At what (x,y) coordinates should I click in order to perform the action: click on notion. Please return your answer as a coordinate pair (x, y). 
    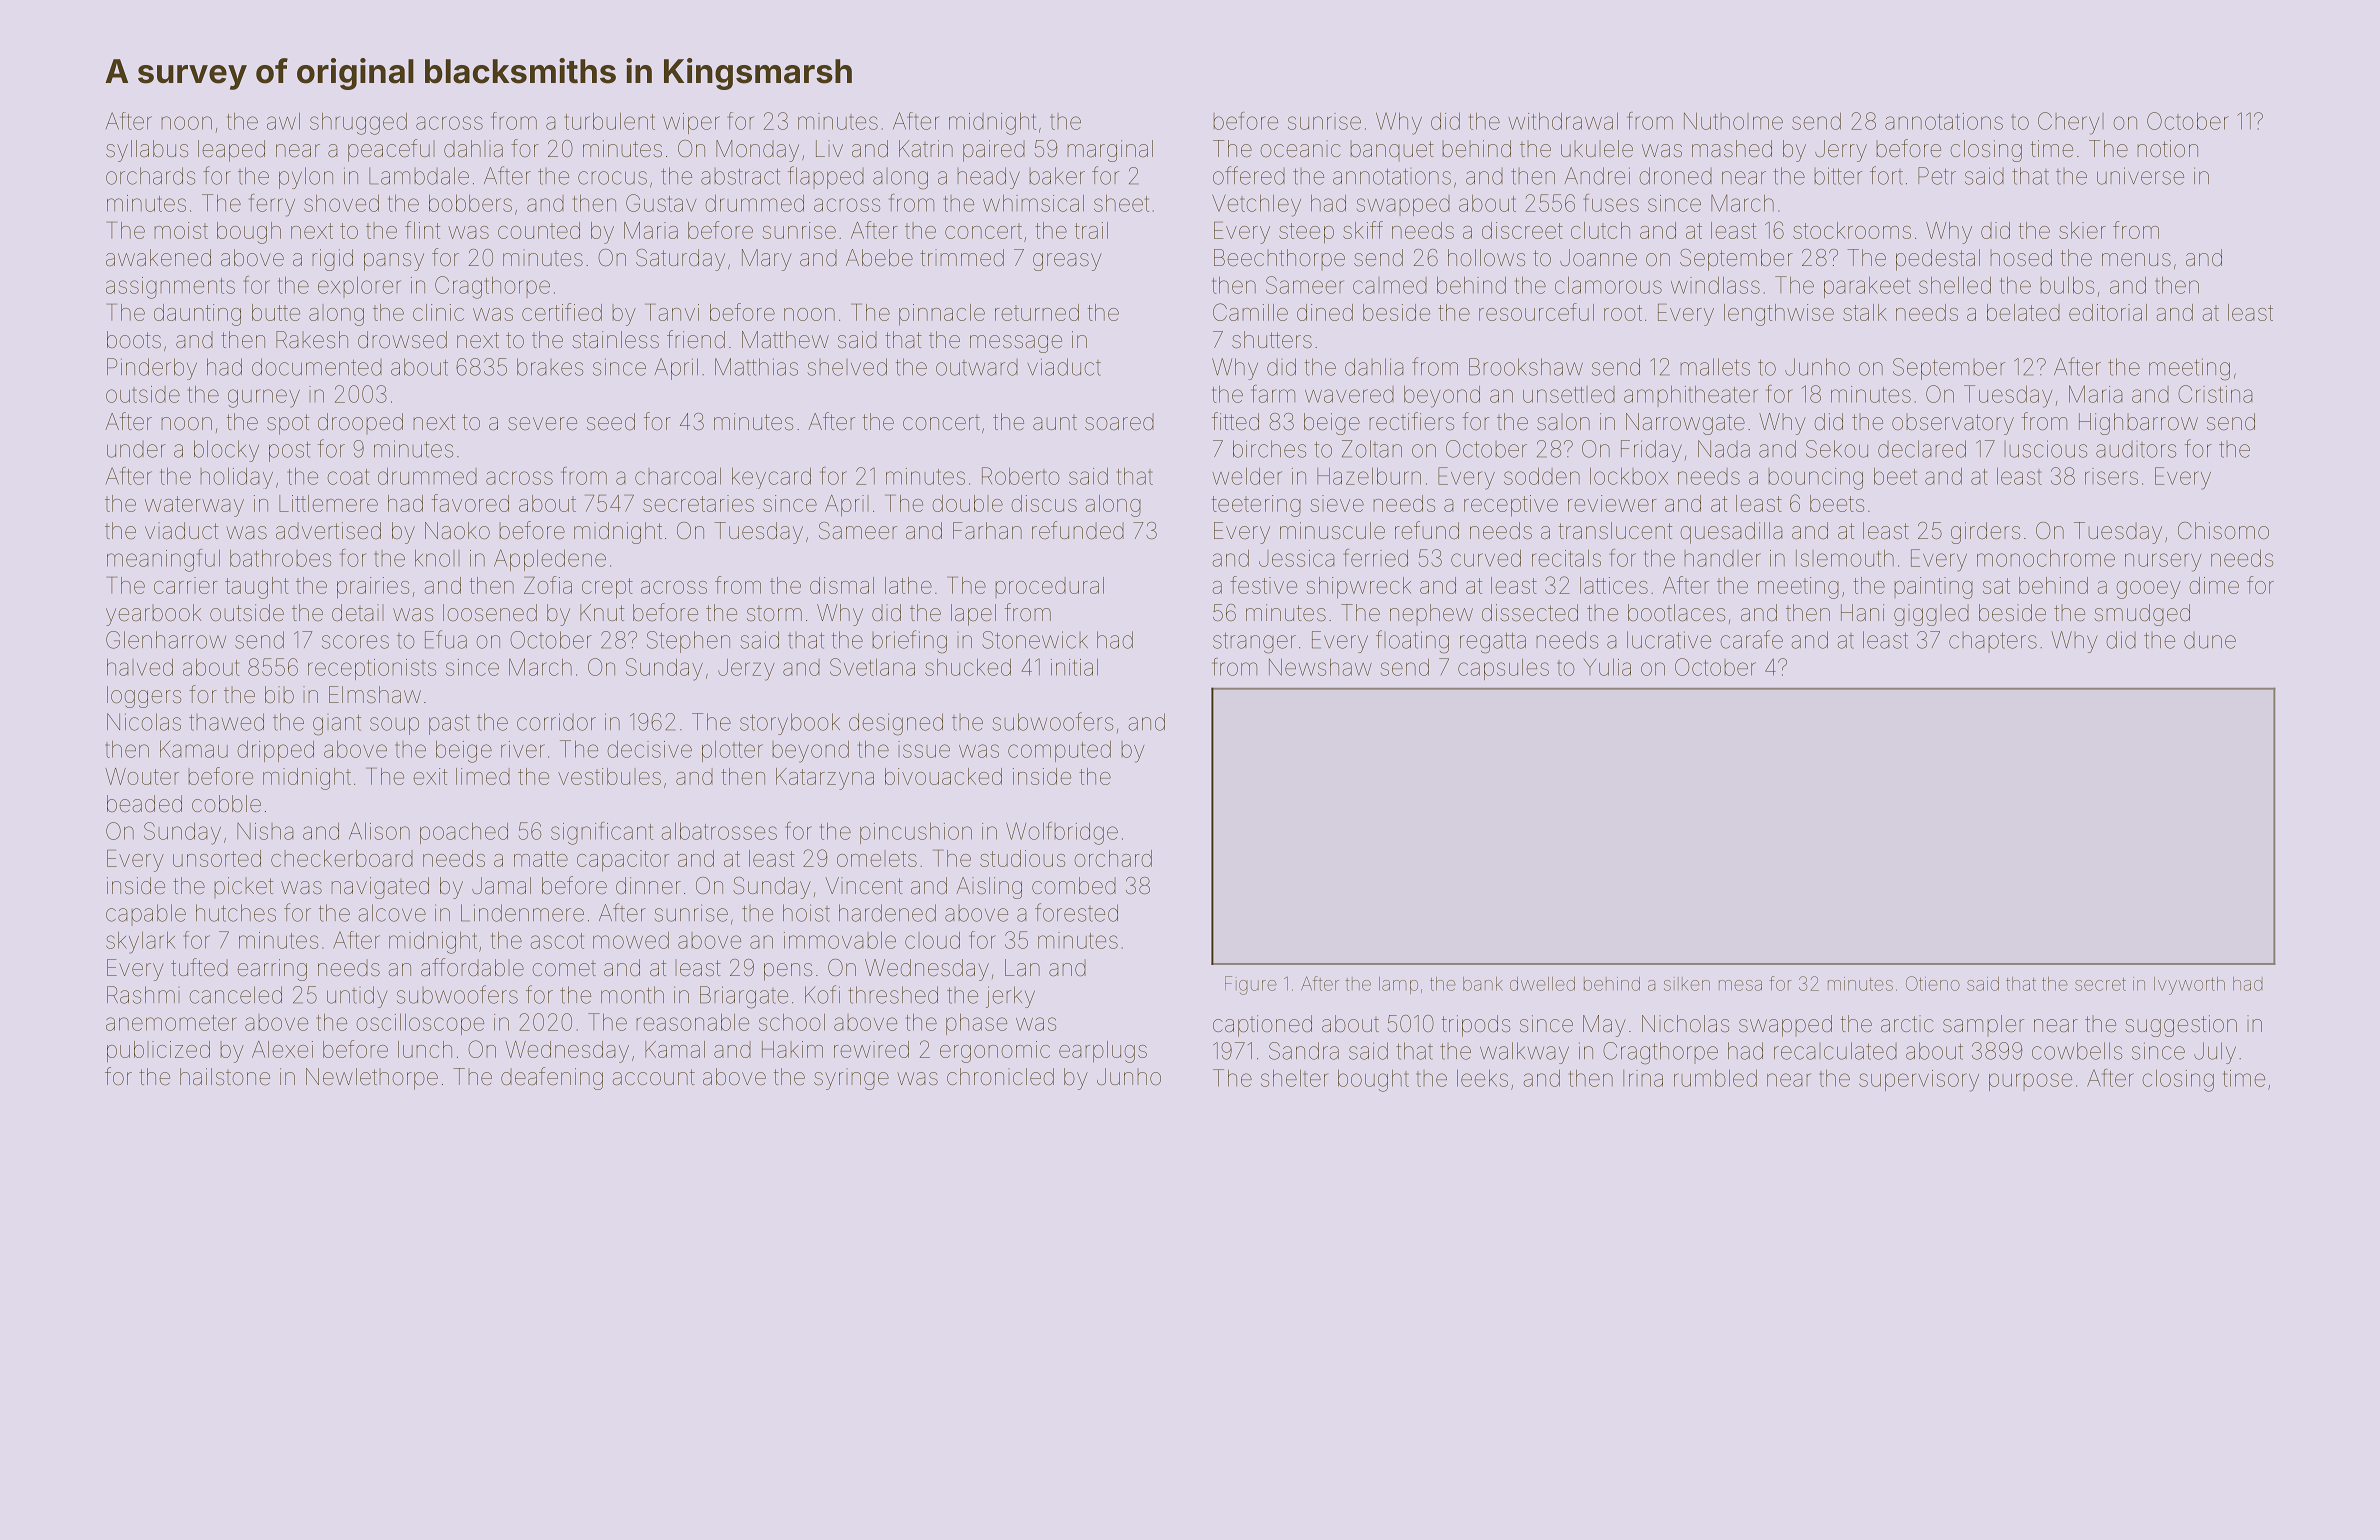
    Looking at the image, I should click on (2167, 148).
